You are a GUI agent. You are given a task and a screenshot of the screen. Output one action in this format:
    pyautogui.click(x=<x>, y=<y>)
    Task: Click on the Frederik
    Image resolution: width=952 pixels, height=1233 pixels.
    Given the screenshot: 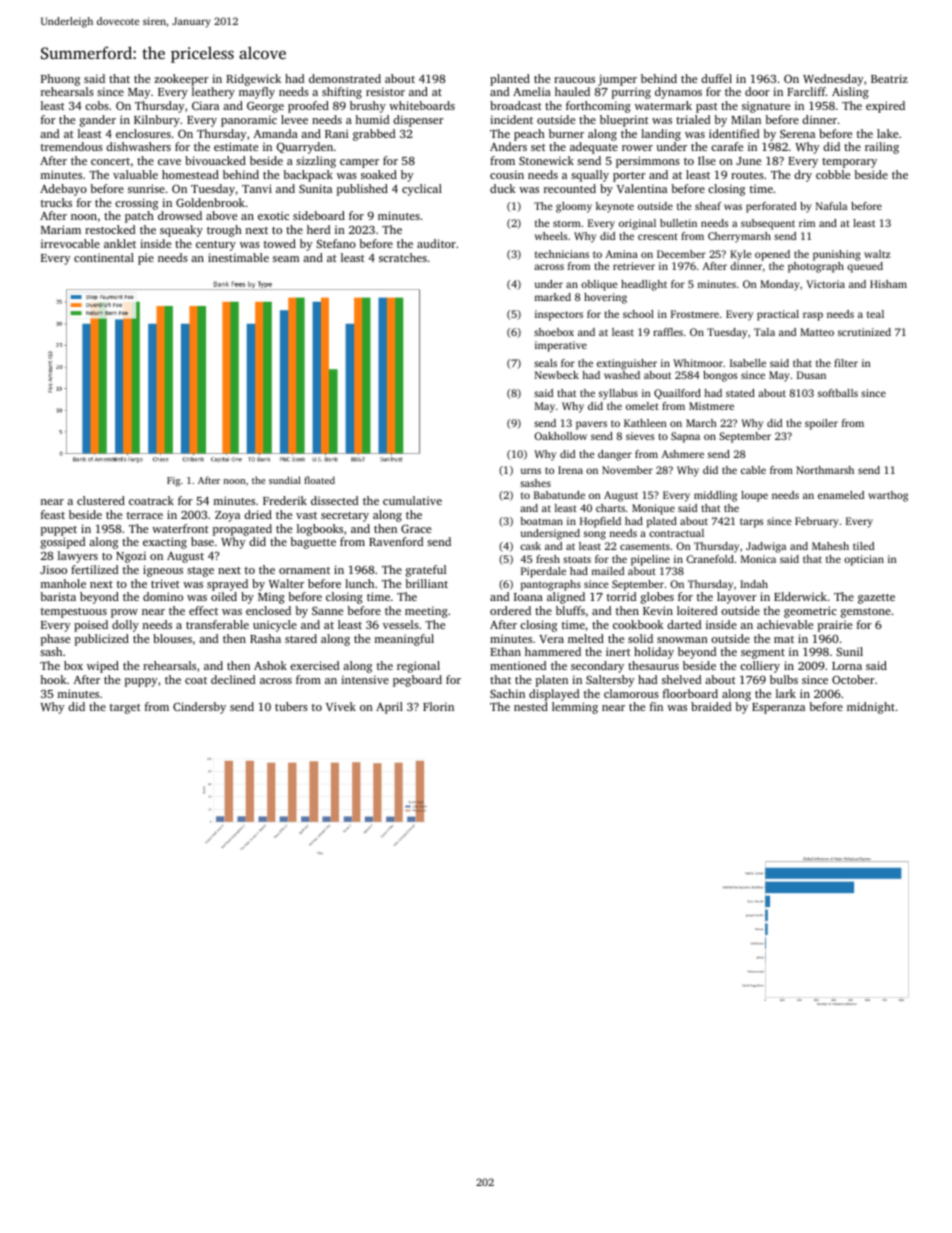 What is the action you would take?
    pyautogui.click(x=285, y=500)
